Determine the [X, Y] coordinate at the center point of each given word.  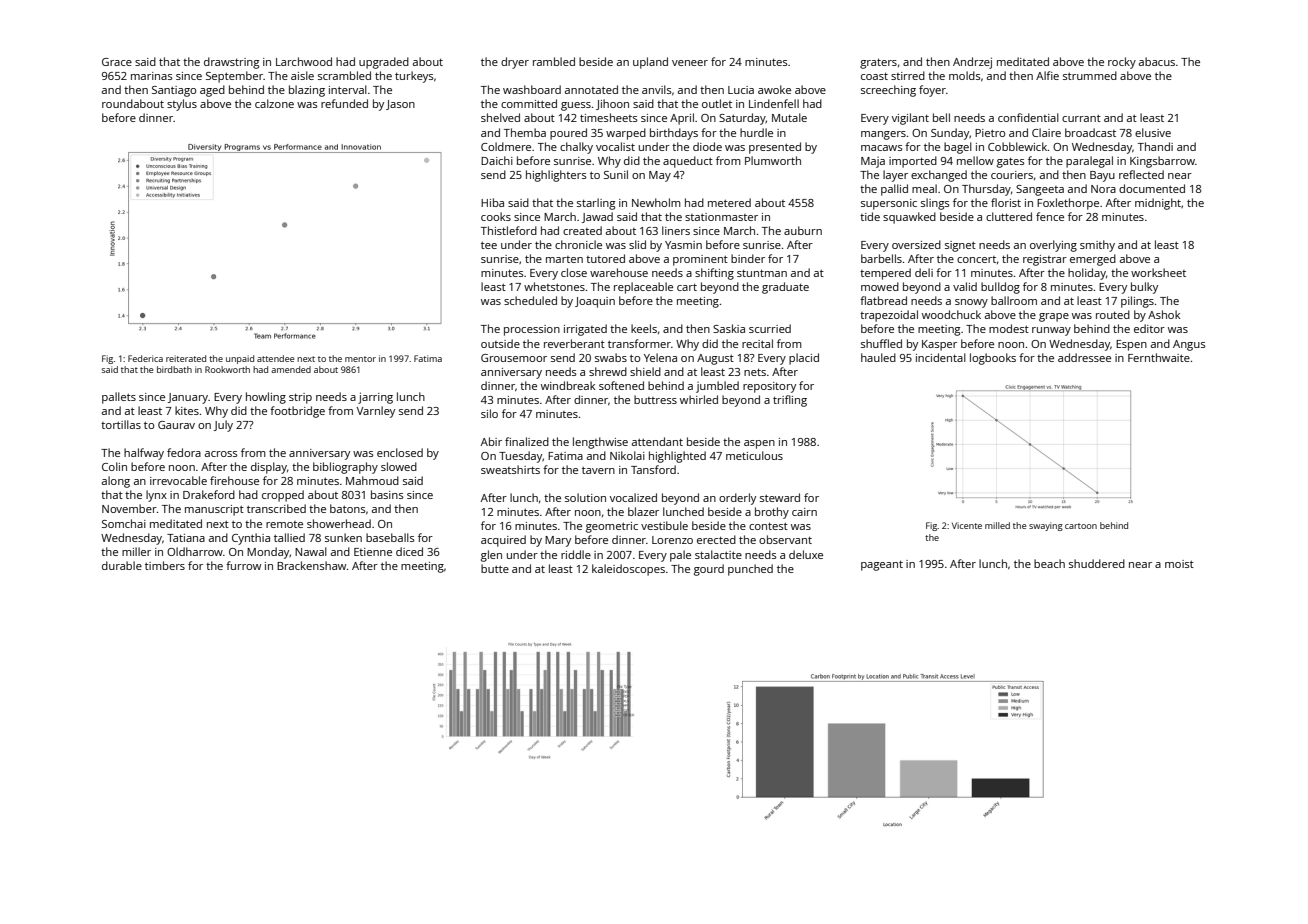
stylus [182, 105]
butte [495, 568]
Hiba [492, 202]
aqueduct [688, 162]
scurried [770, 328]
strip [300, 398]
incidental [941, 357]
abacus [1157, 61]
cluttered [1009, 216]
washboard [532, 89]
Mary [558, 541]
